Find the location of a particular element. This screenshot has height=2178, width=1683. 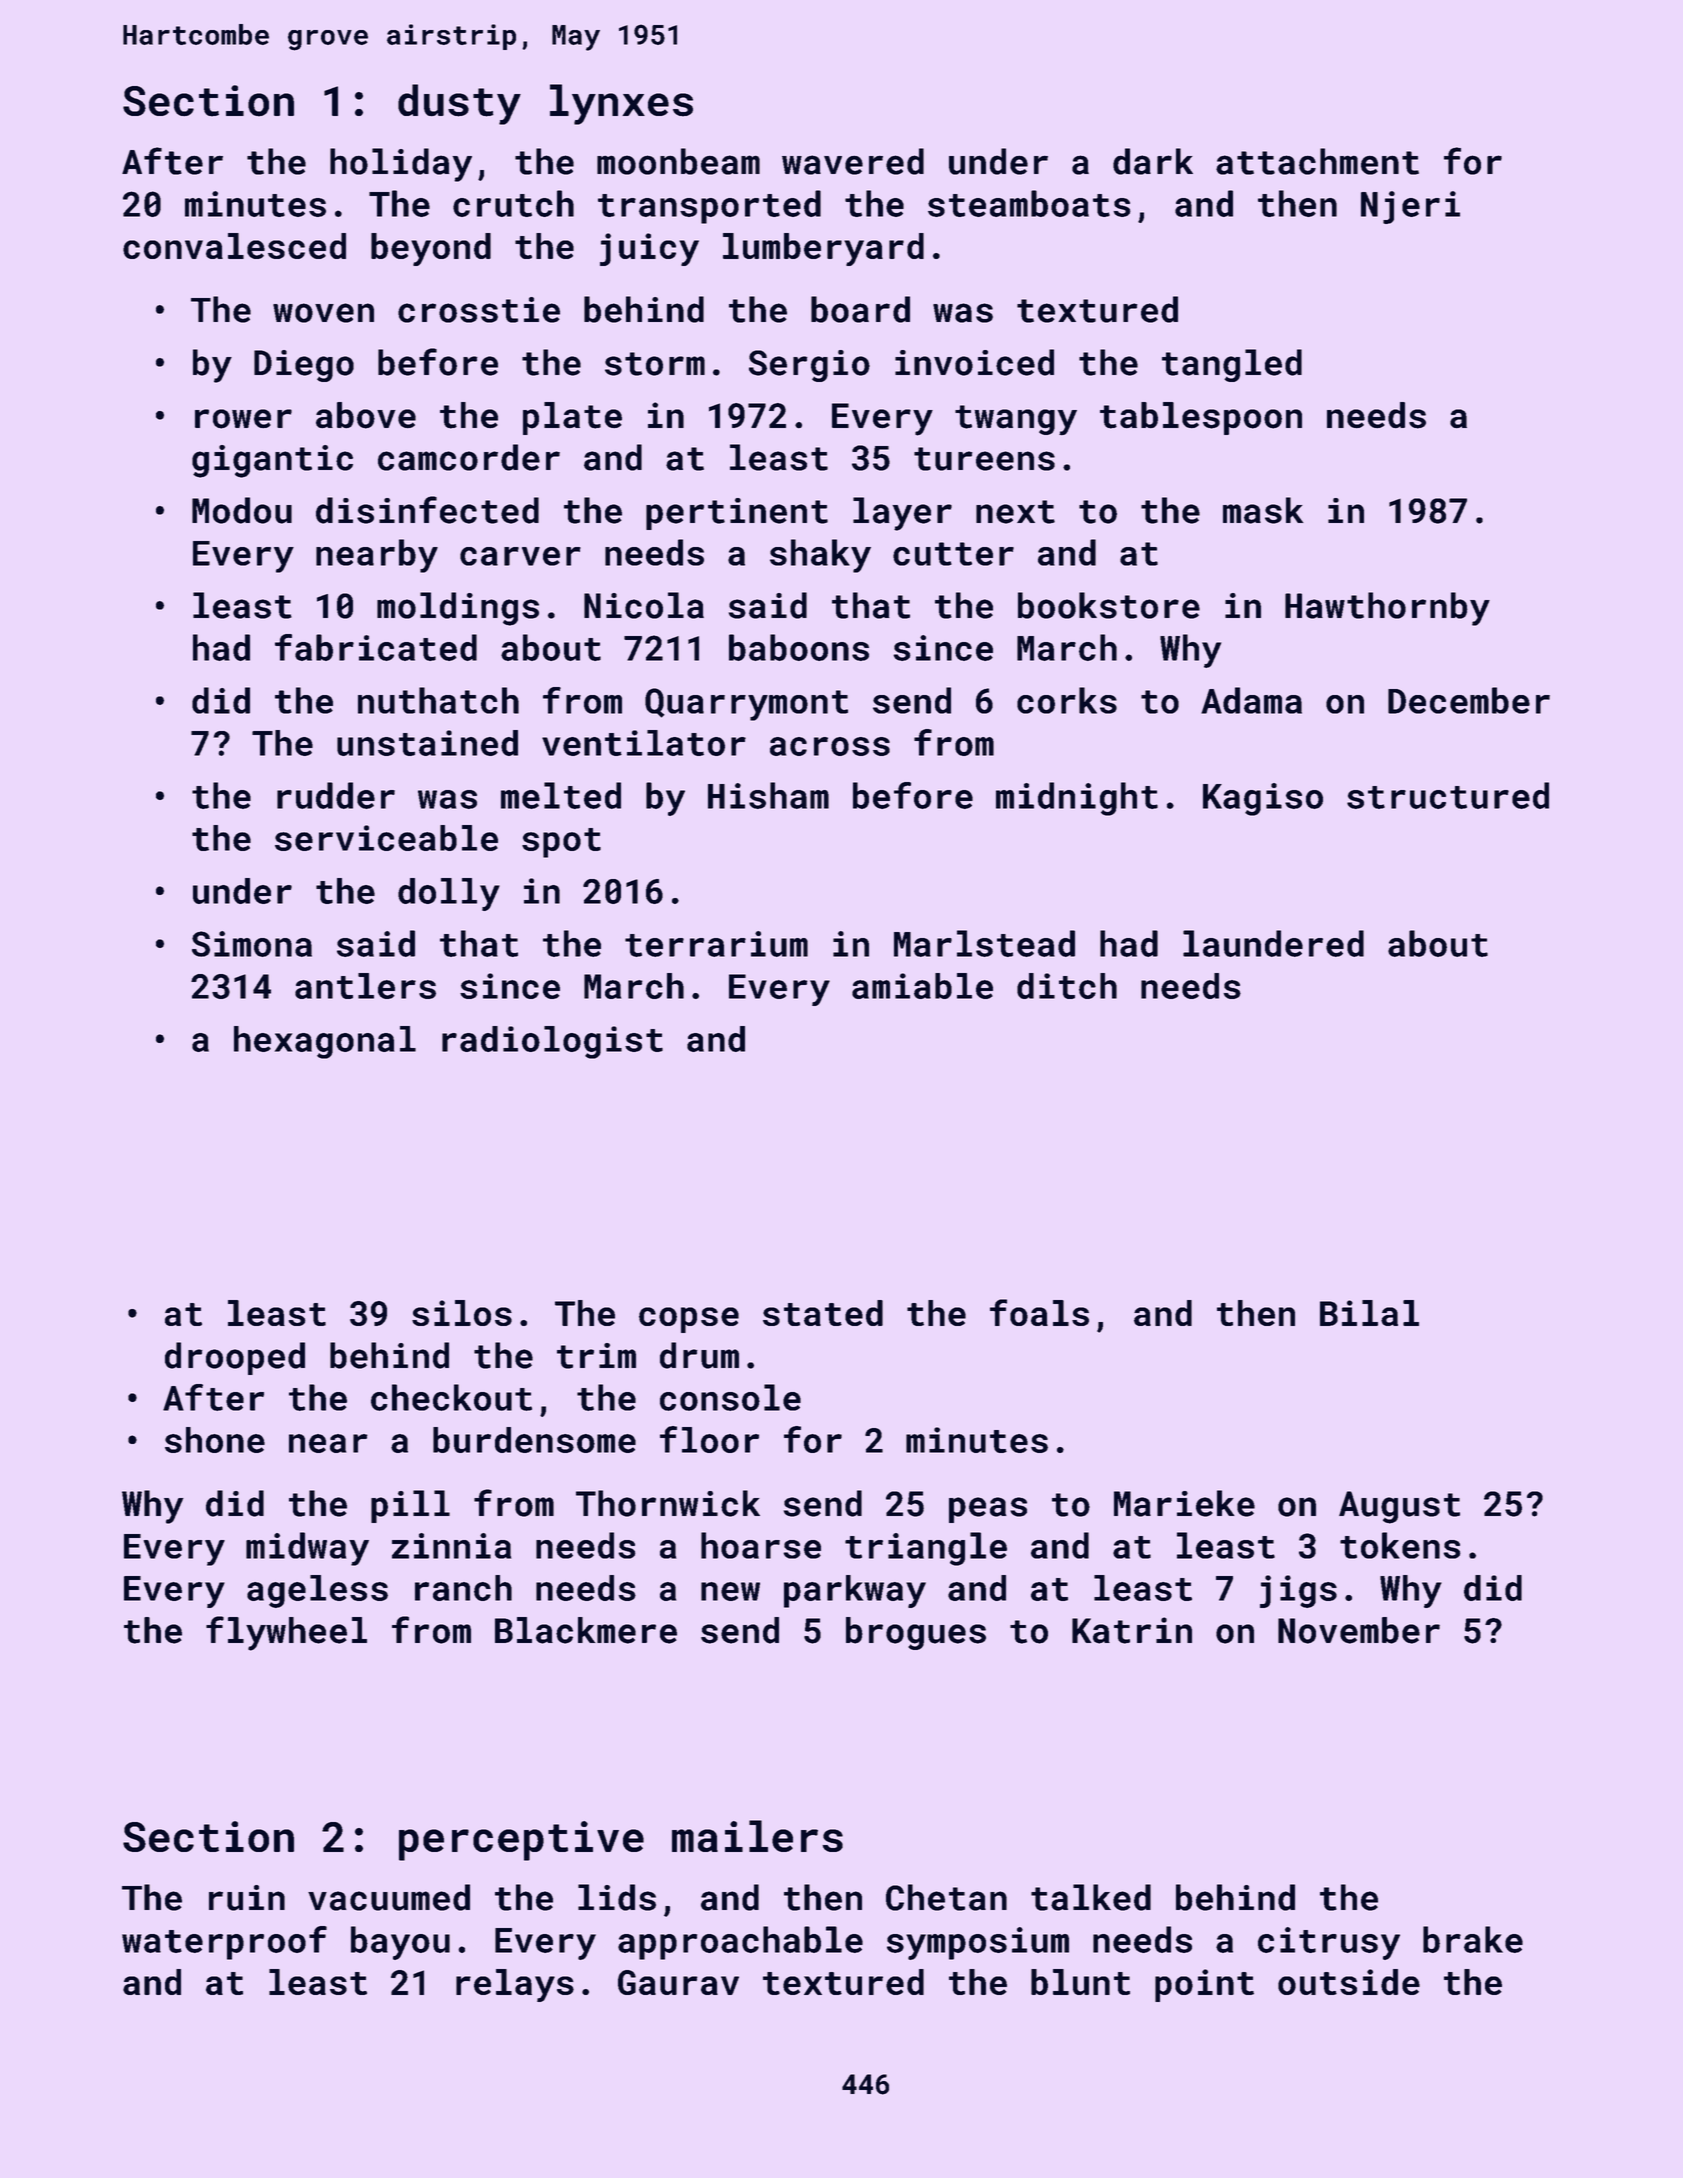

mask is located at coordinates (1263, 510).
